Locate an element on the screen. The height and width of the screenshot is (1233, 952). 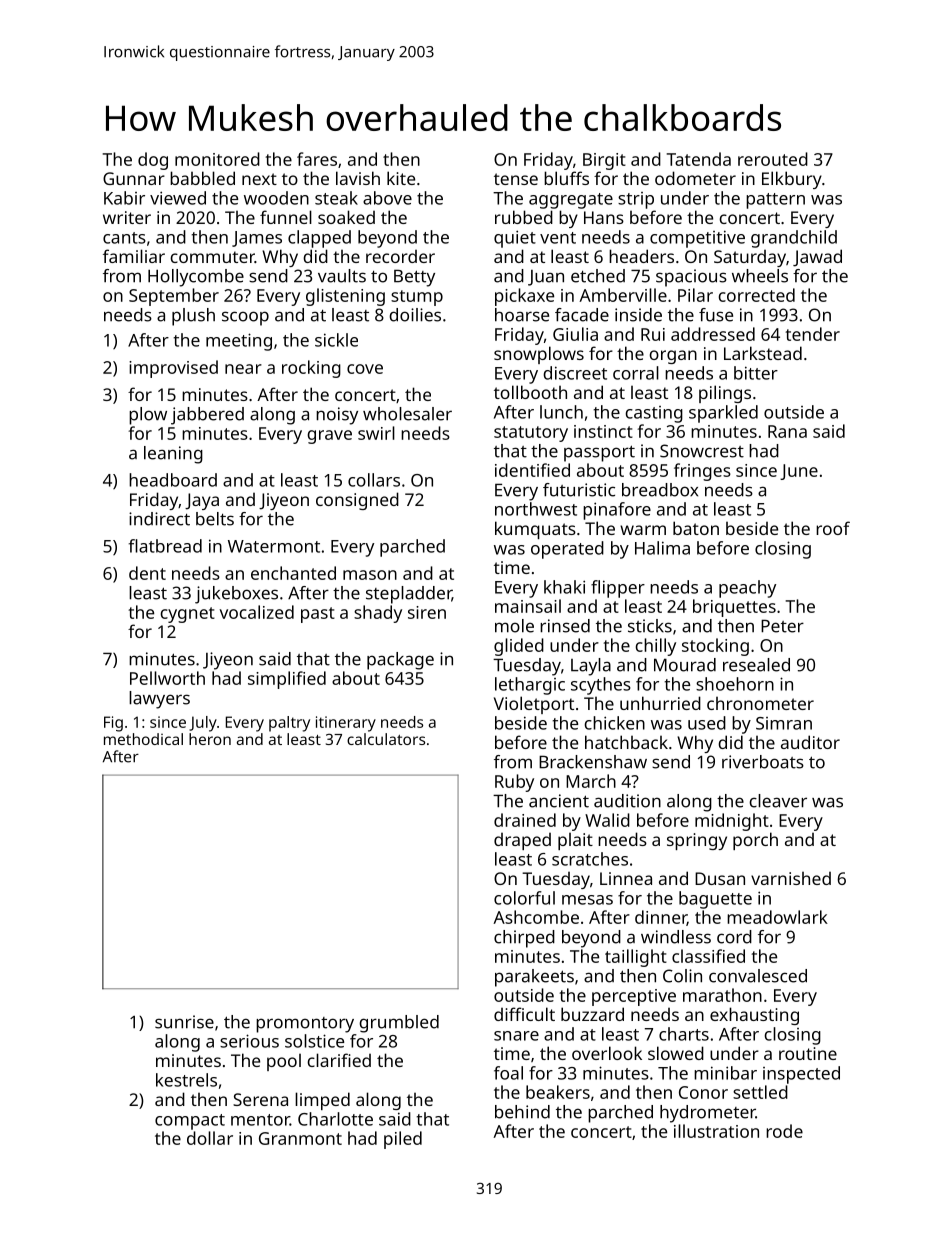
compact is located at coordinates (190, 1122).
